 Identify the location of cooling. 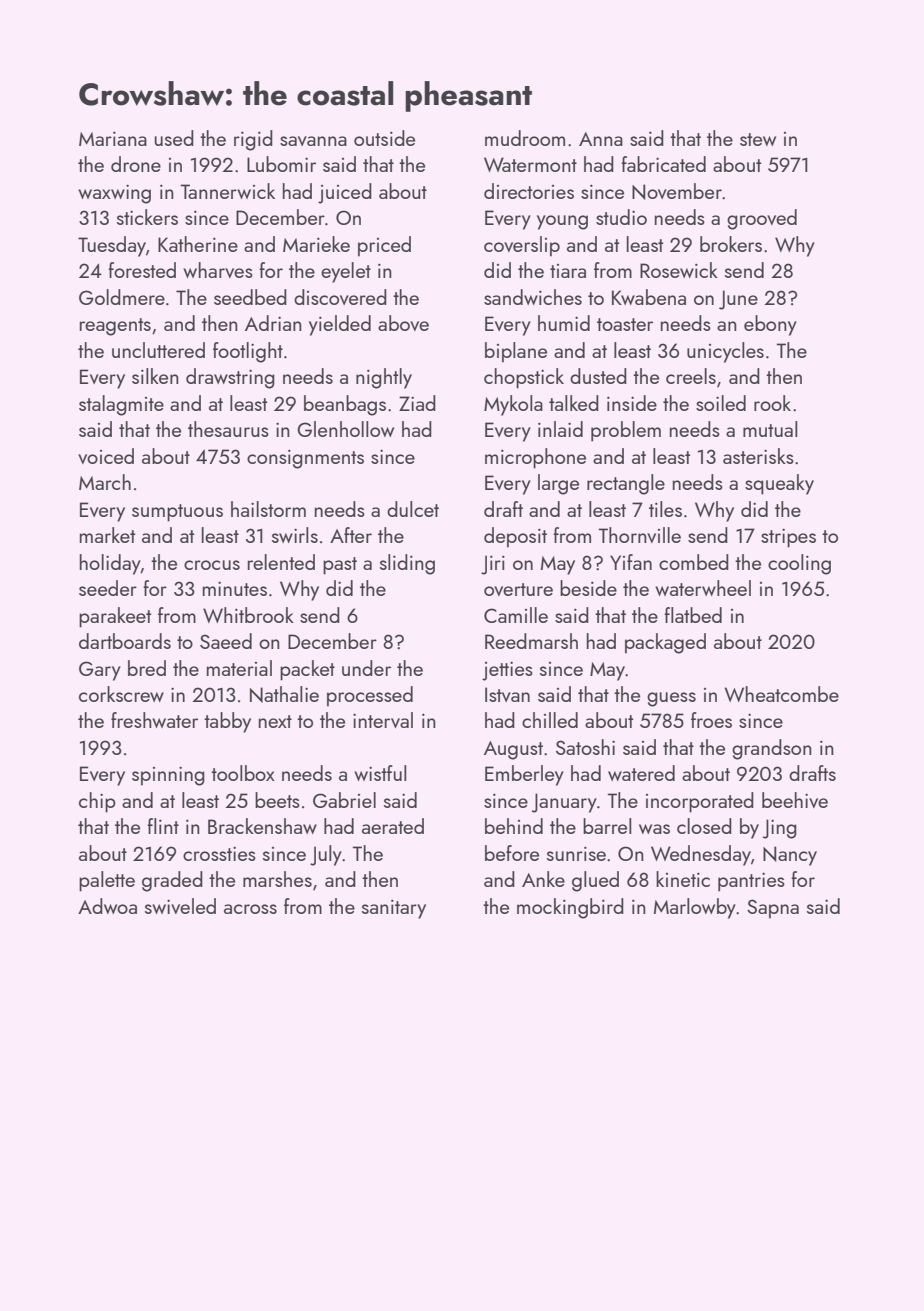
(799, 564).
